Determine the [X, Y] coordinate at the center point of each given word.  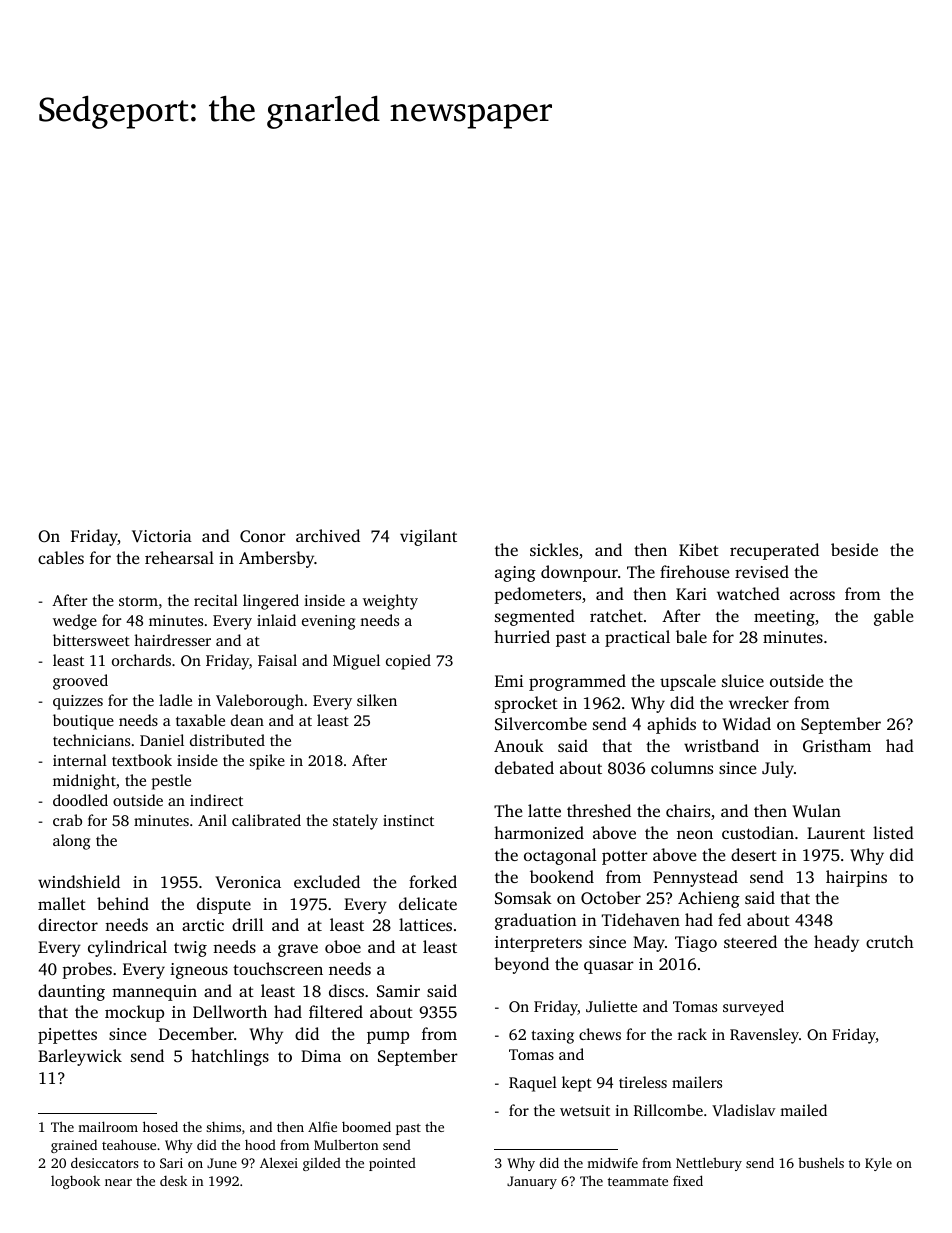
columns [682, 767]
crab [67, 820]
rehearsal [179, 557]
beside [854, 549]
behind [123, 903]
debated [524, 767]
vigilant [428, 537]
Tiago [696, 944]
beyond [521, 965]
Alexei [279, 1162]
